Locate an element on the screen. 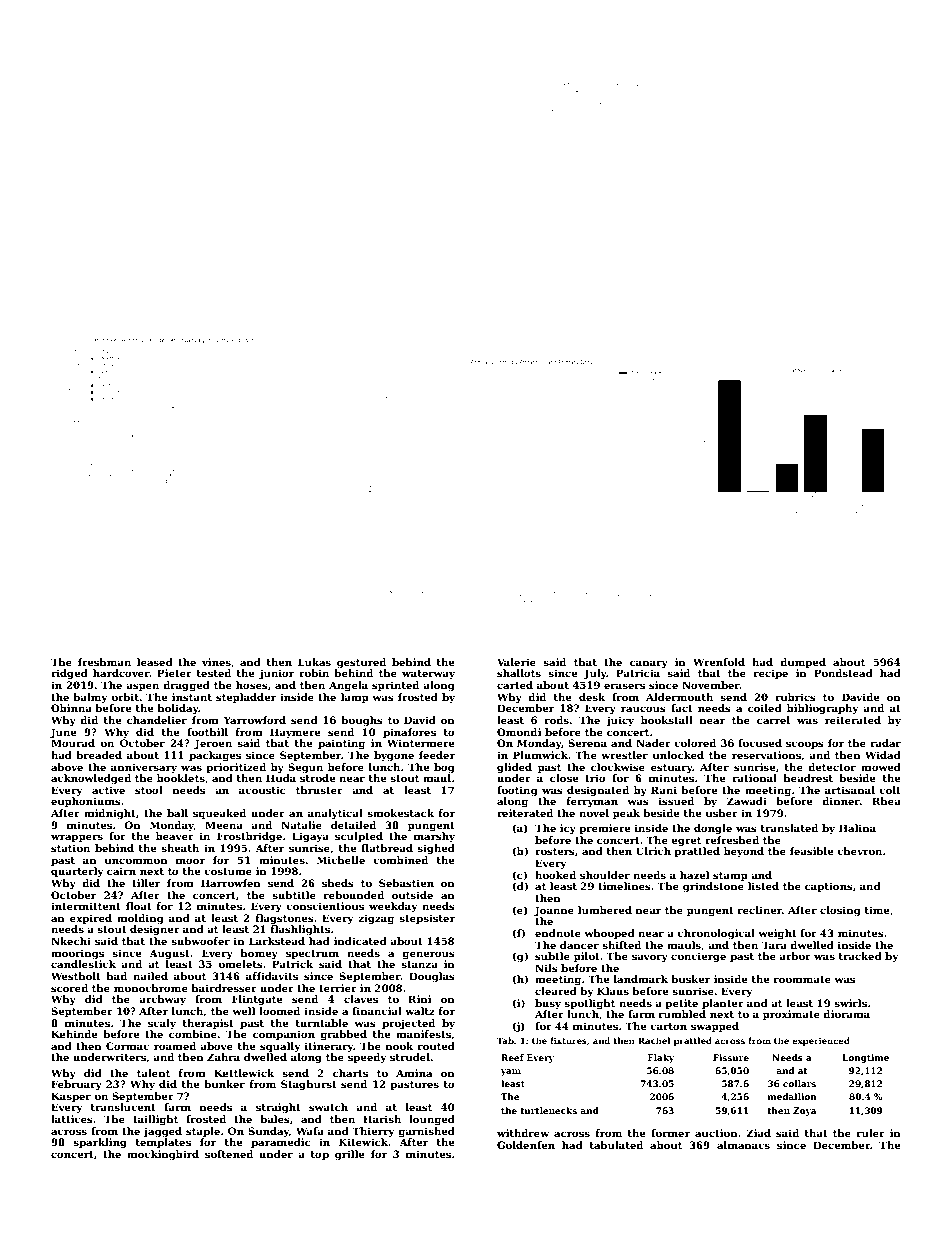 This screenshot has width=952, height=1233. reservations is located at coordinates (766, 755).
